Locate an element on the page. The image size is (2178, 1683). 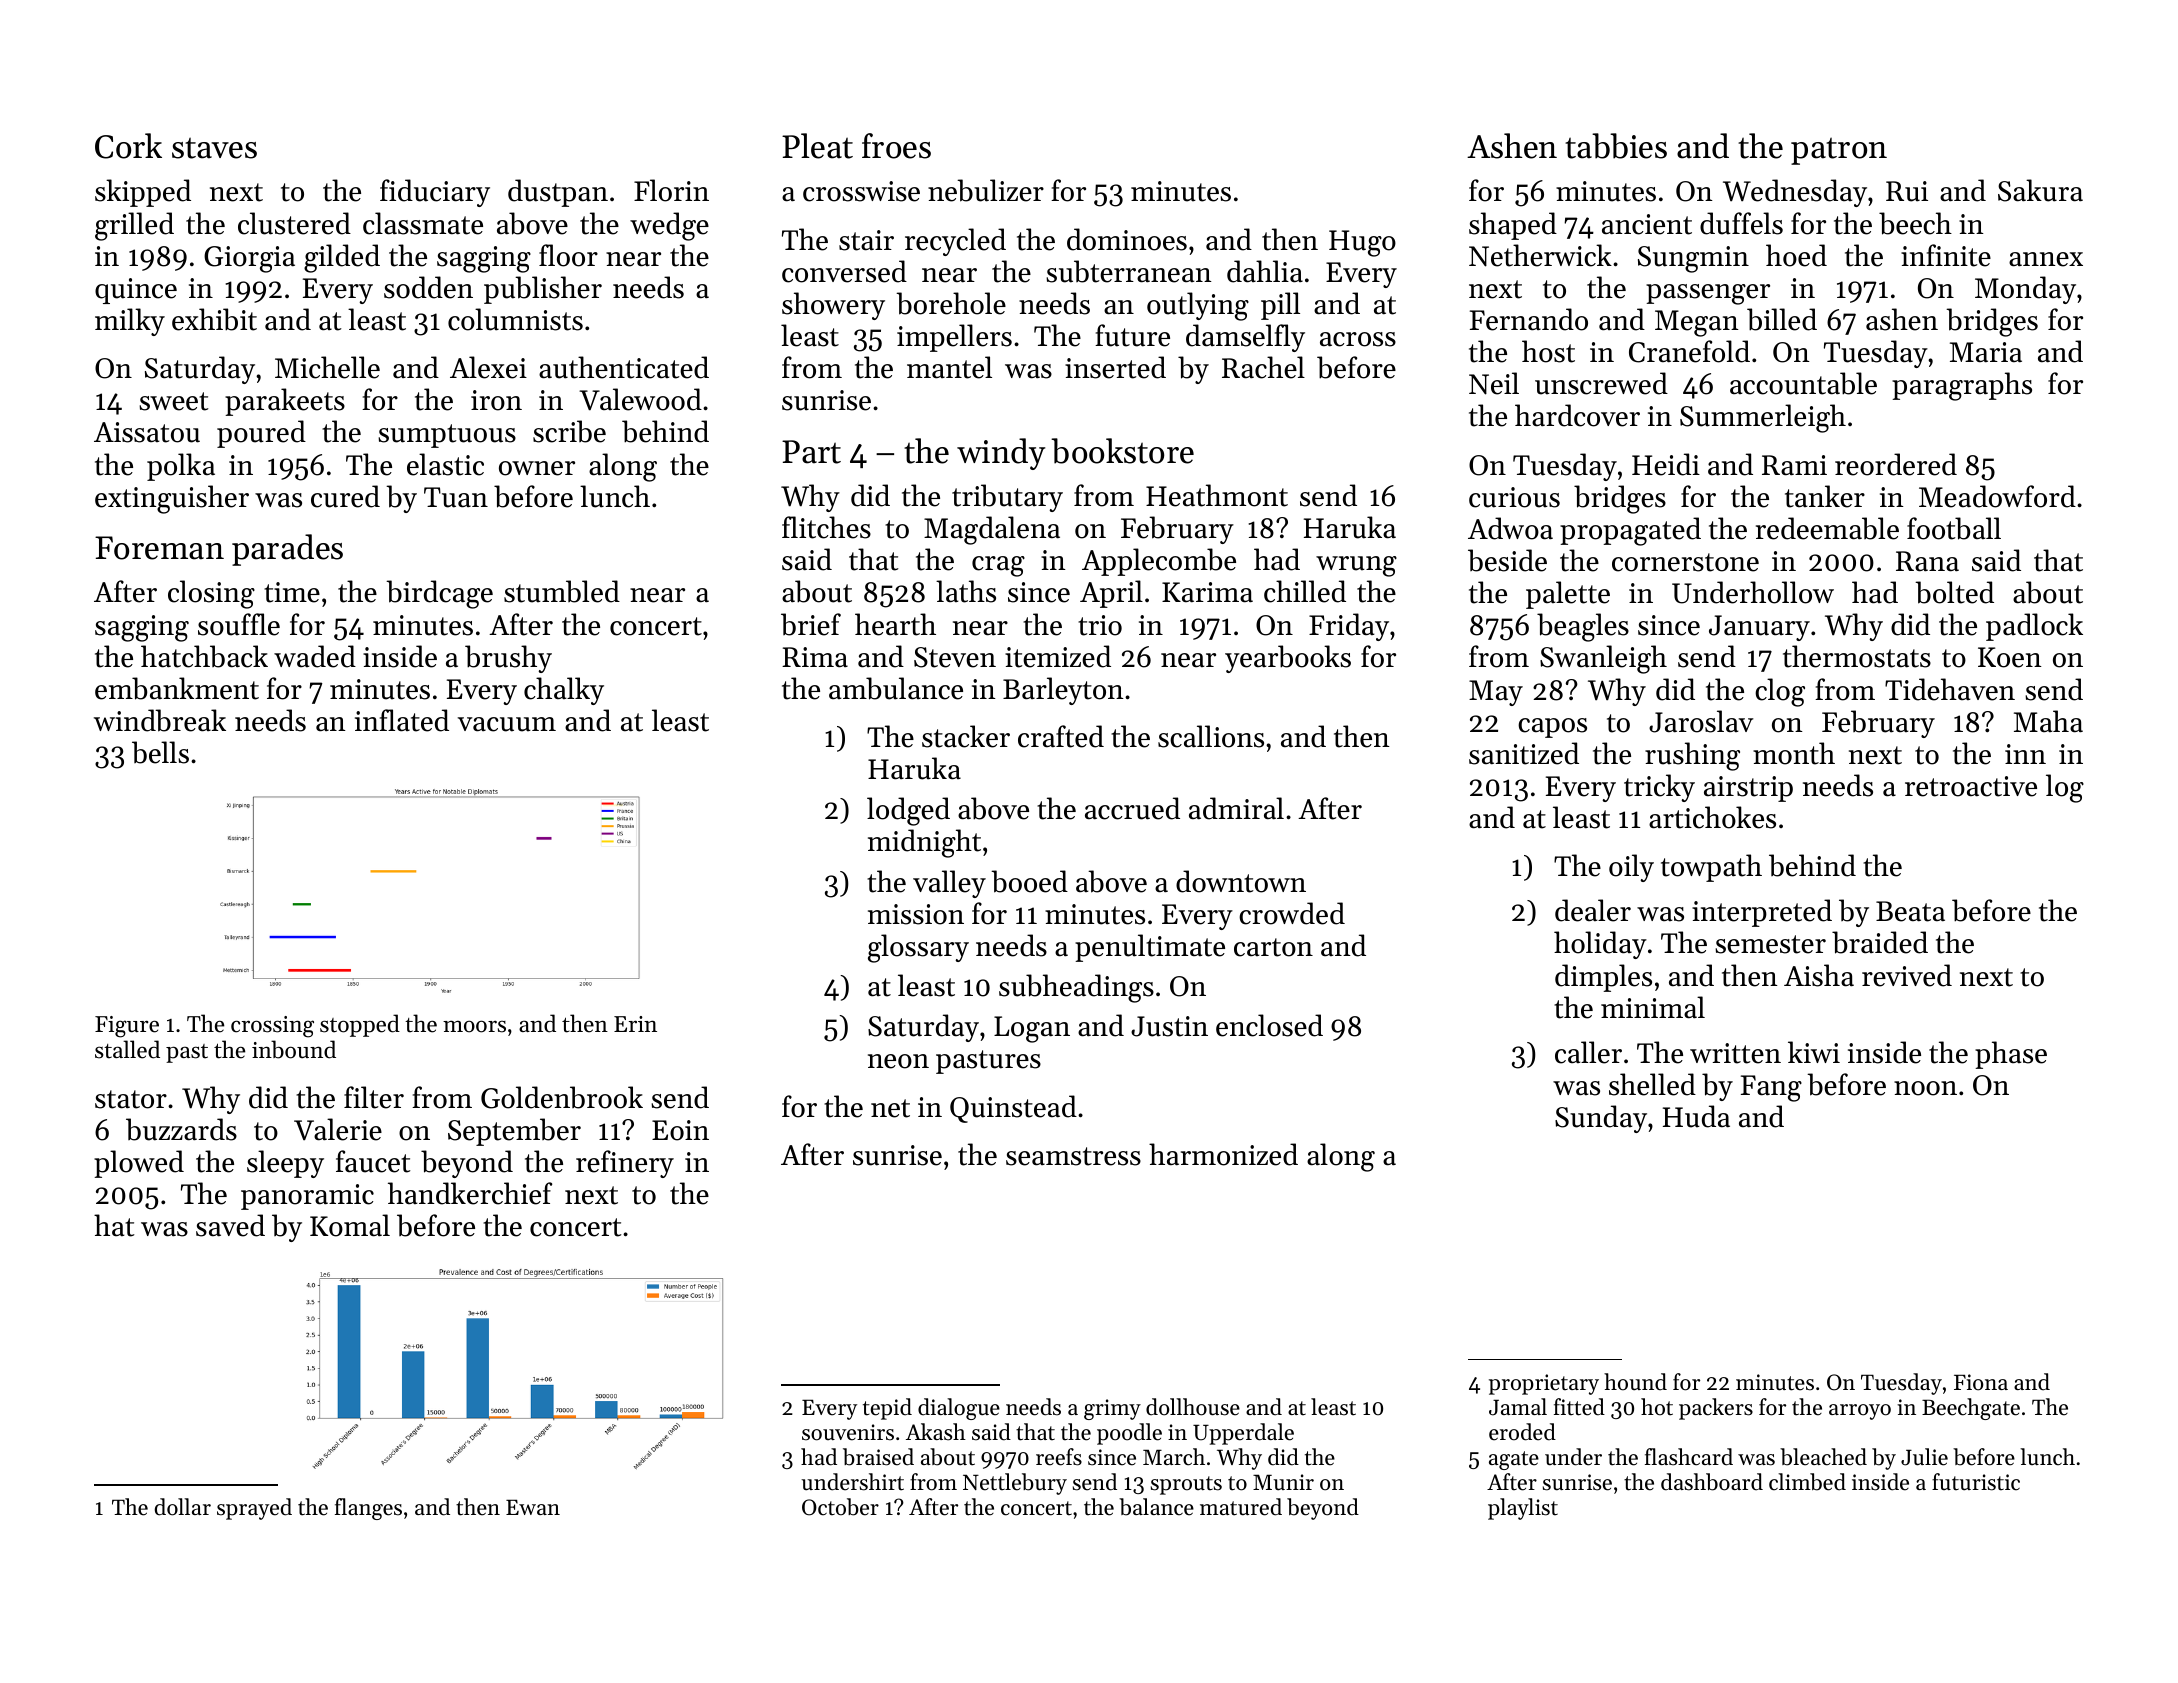
closing is located at coordinates (211, 594).
